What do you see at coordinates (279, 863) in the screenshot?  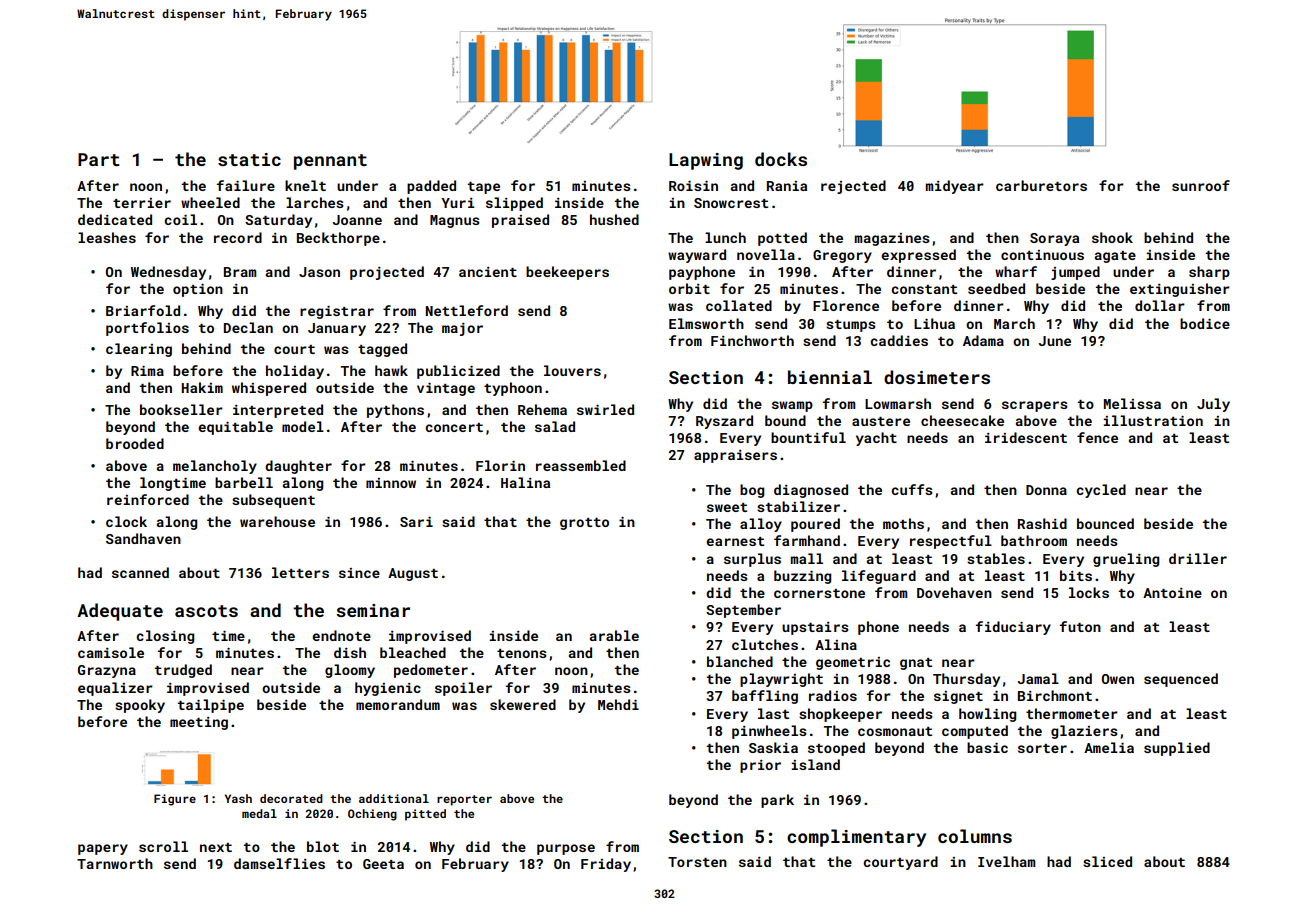 I see `damselflies` at bounding box center [279, 863].
